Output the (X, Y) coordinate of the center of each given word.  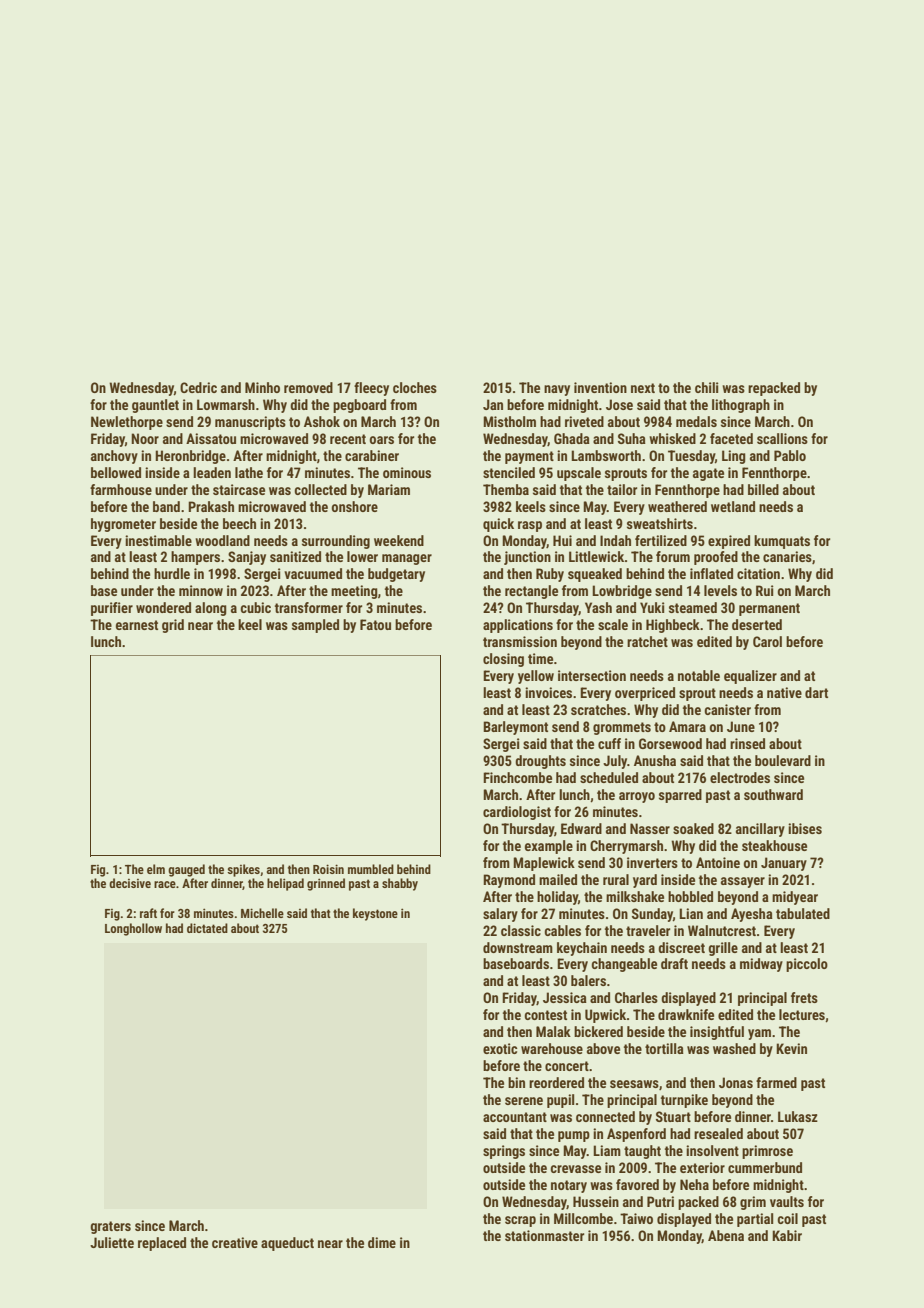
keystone (375, 914)
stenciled (509, 472)
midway (761, 965)
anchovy (114, 457)
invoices (548, 692)
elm (156, 869)
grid (173, 626)
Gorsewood (670, 743)
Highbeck (673, 626)
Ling (734, 457)
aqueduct (287, 1244)
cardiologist (517, 813)
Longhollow (133, 929)
